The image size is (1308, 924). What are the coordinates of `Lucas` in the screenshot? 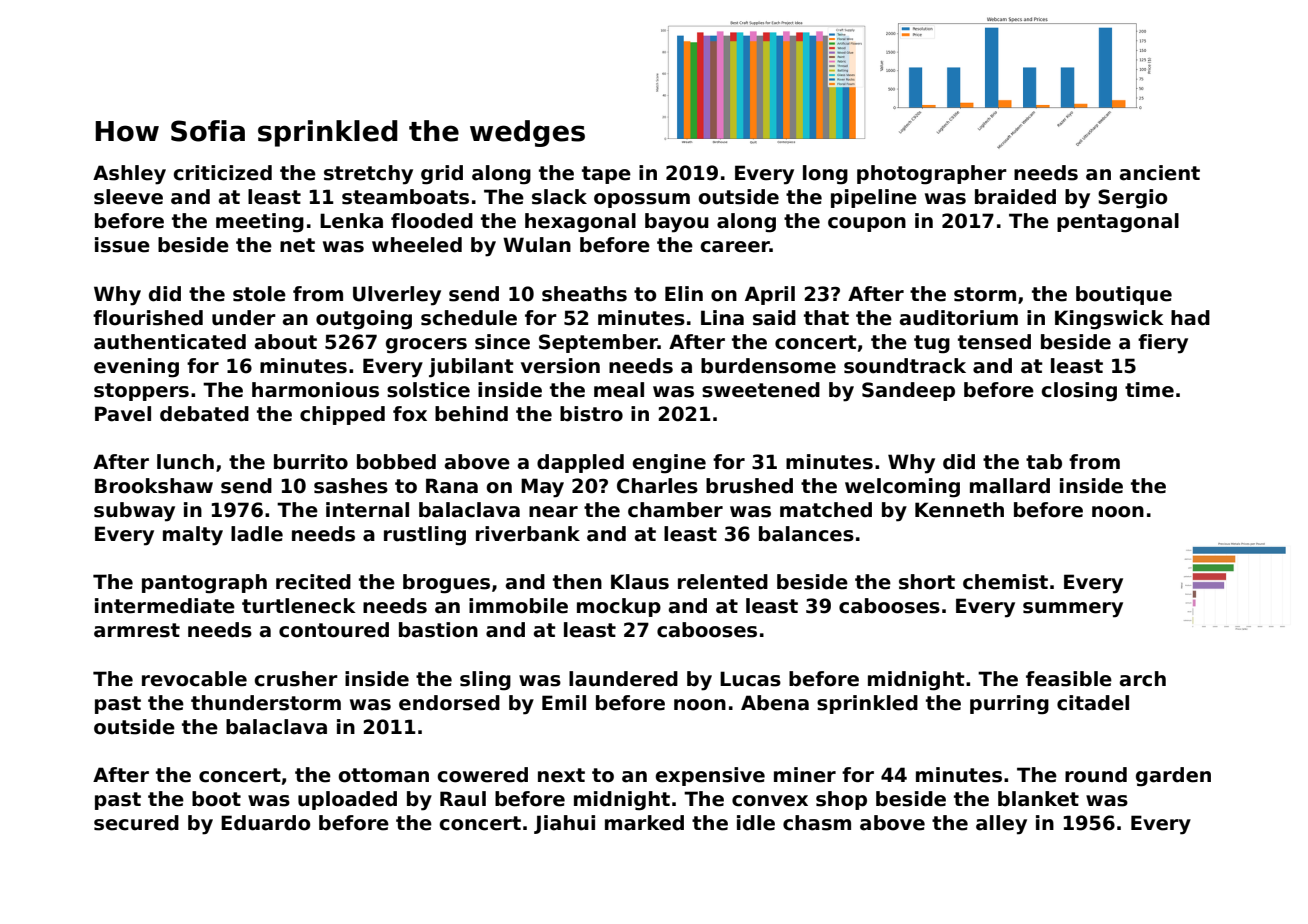 It's located at (750, 679).
